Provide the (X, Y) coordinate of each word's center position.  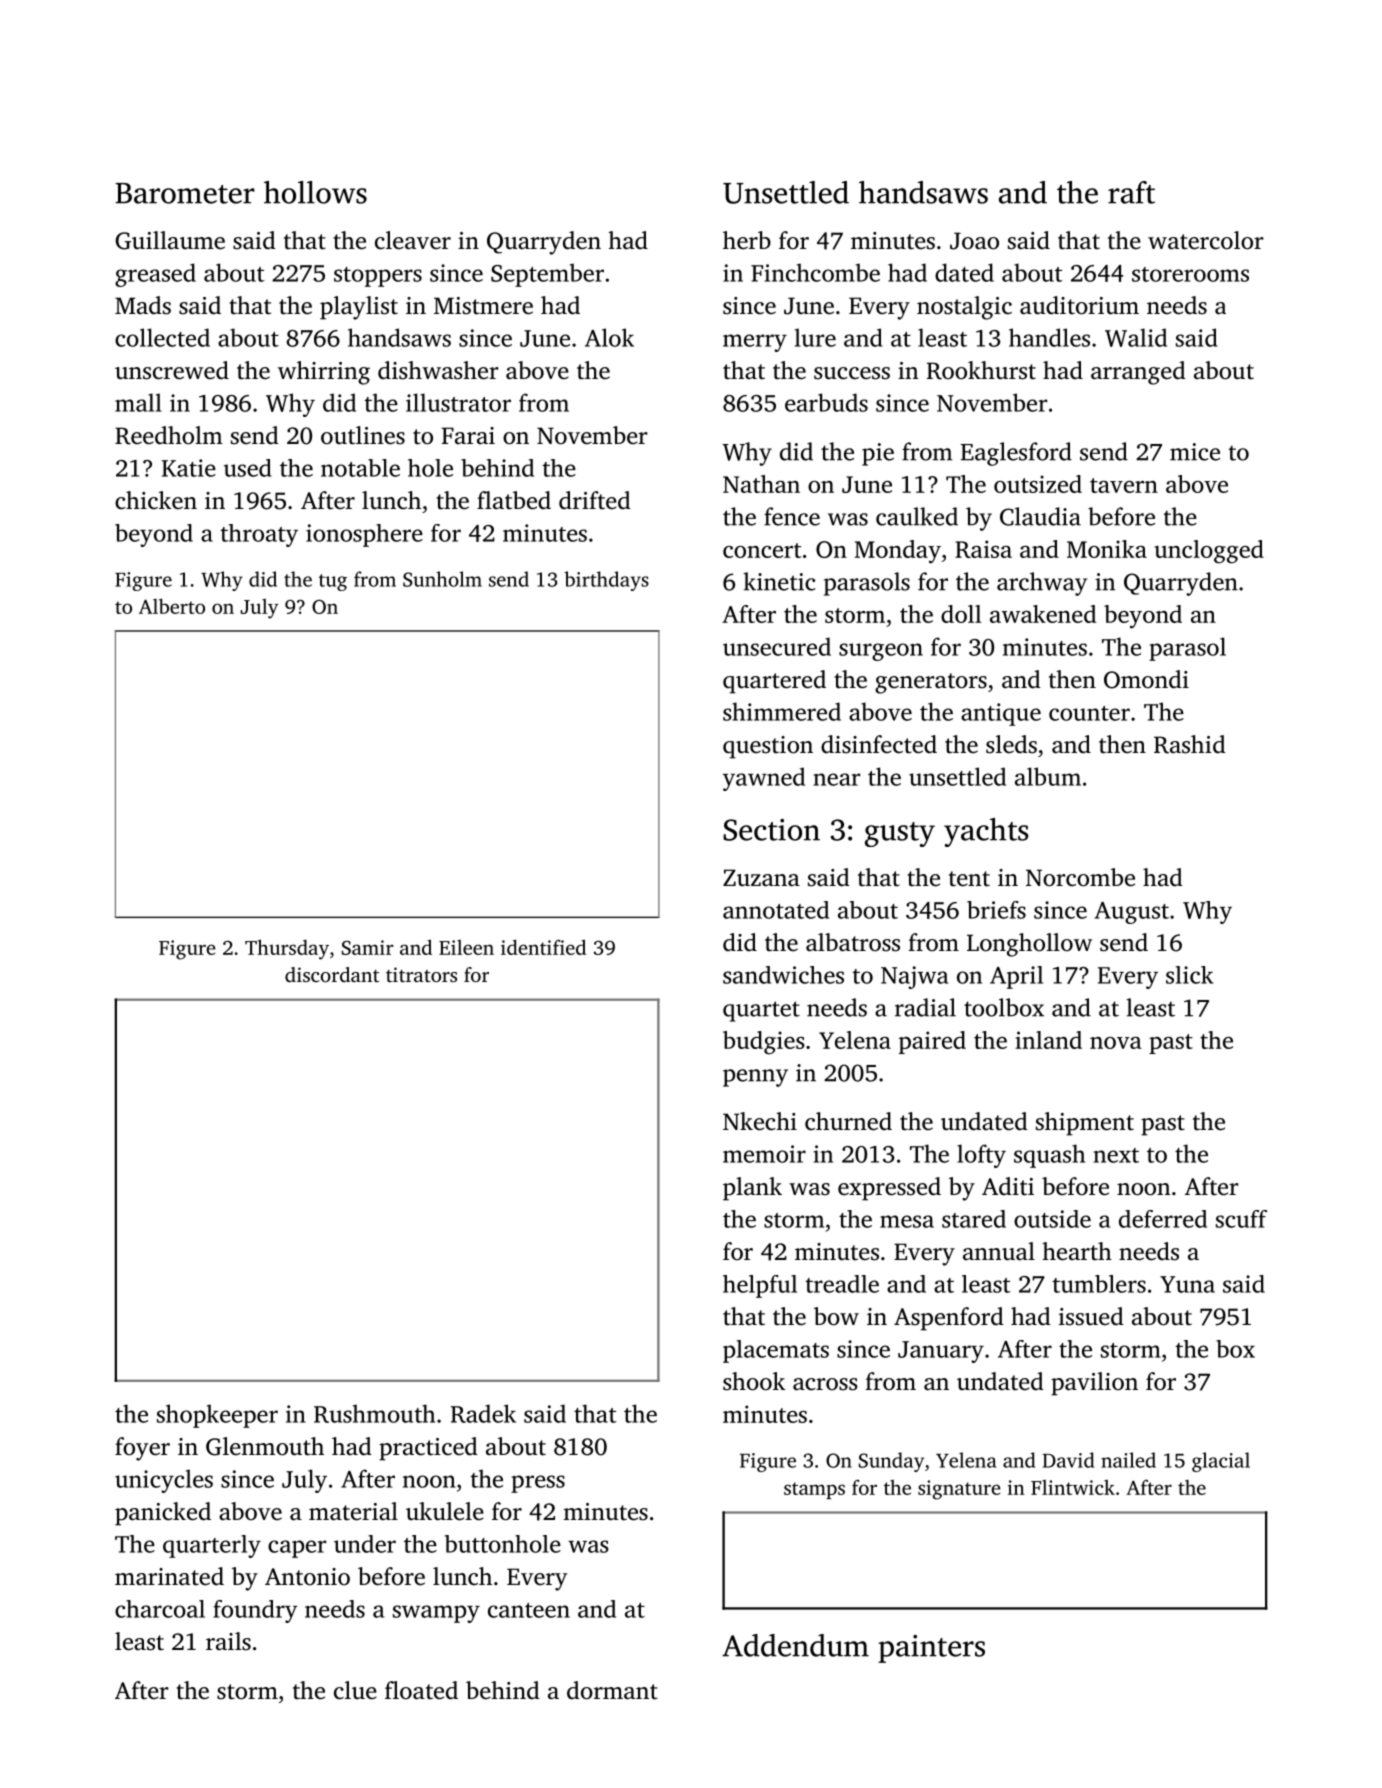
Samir (368, 947)
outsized (1038, 484)
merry (755, 343)
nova (1116, 1043)
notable (360, 468)
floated (421, 1690)
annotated (776, 910)
